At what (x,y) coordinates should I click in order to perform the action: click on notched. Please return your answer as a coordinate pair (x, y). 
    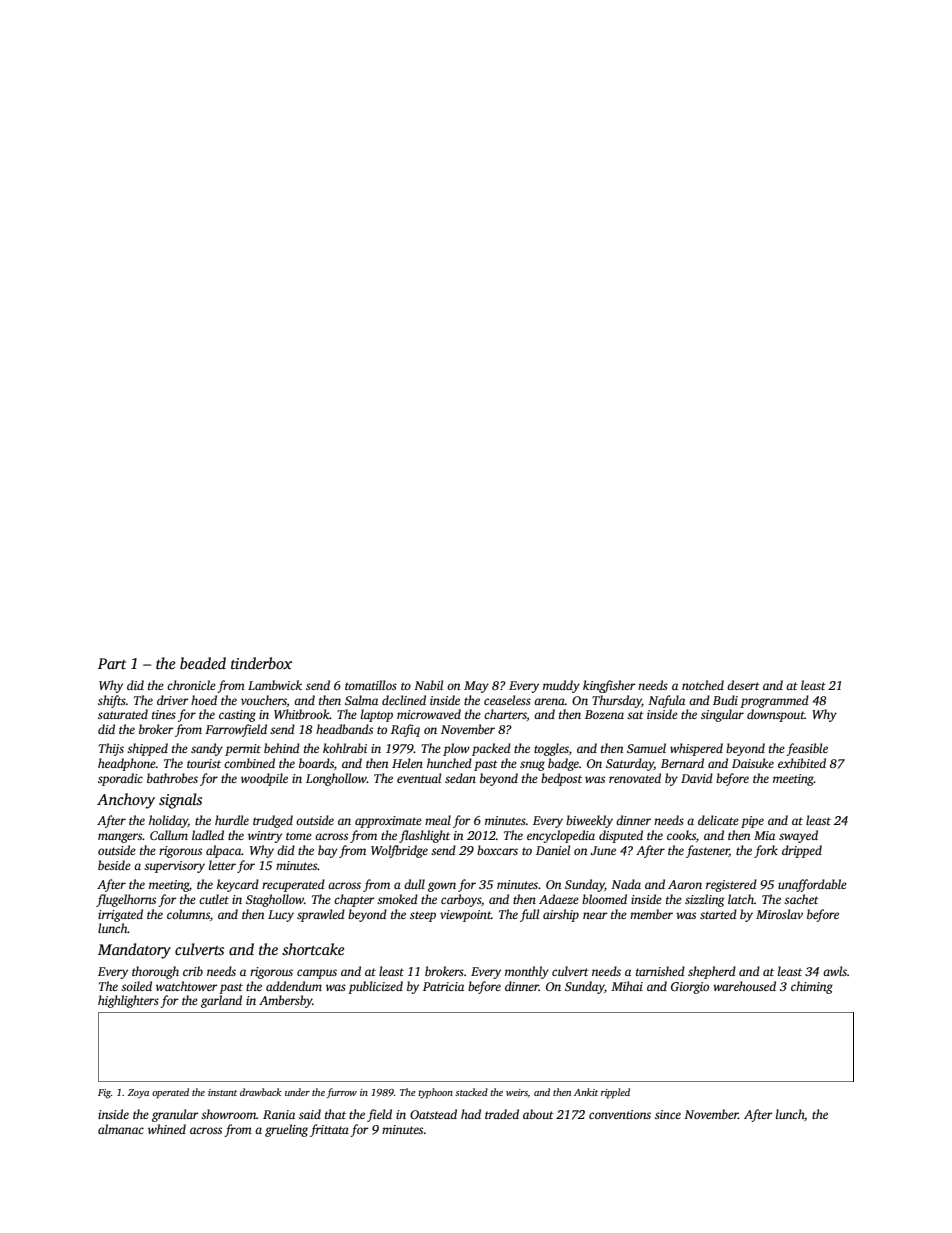
    Looking at the image, I should click on (703, 685).
